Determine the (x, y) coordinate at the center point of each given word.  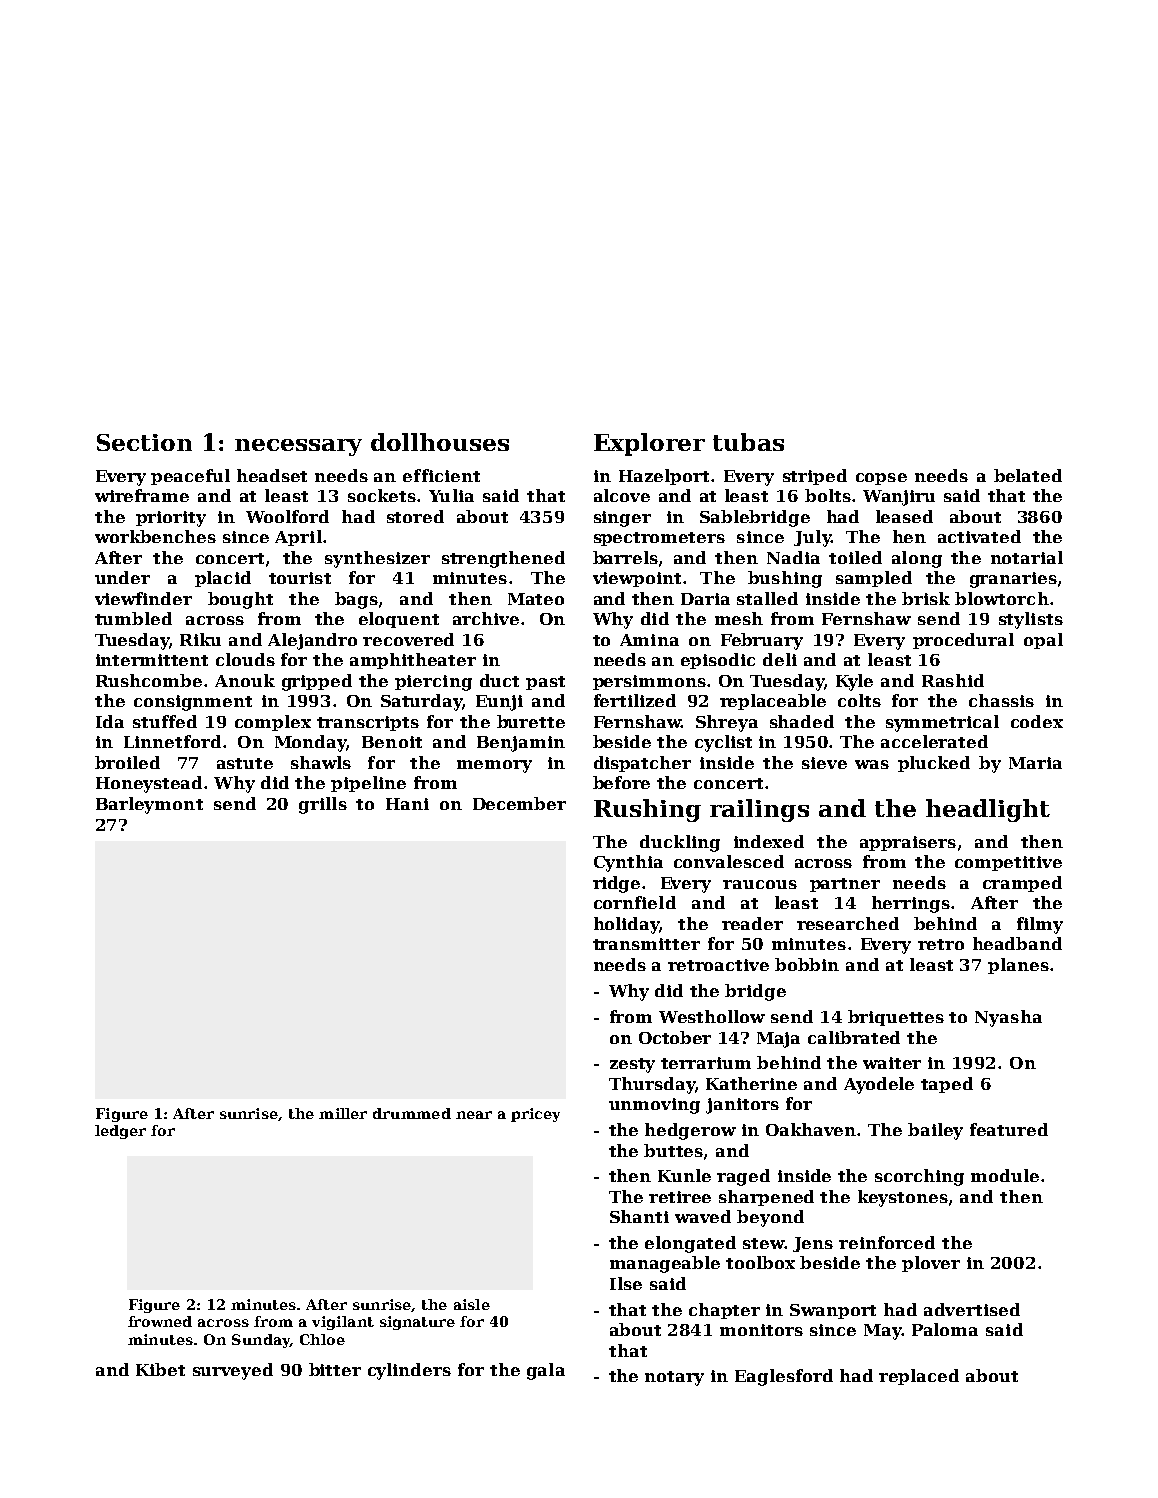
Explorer (649, 444)
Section (144, 442)
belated (1028, 475)
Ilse (626, 1283)
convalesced (729, 861)
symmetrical (942, 723)
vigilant (343, 1323)
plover (931, 1264)
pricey (535, 1115)
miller (343, 1113)
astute (245, 763)
